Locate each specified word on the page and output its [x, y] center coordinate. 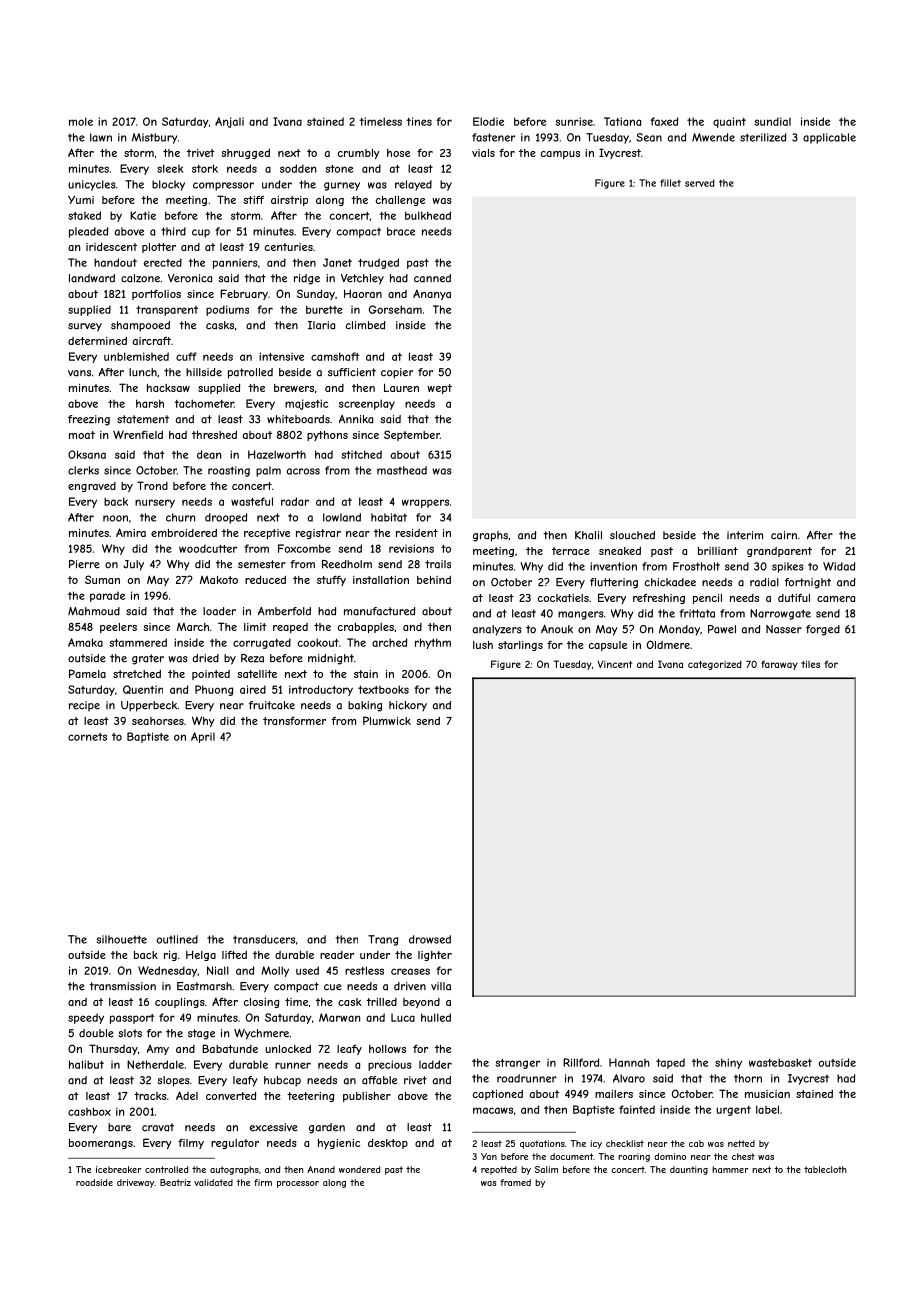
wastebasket [780, 1062]
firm [263, 1182]
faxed [664, 121]
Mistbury [154, 138]
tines [419, 121]
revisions [411, 548]
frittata [697, 613]
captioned [498, 1095]
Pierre [84, 564]
